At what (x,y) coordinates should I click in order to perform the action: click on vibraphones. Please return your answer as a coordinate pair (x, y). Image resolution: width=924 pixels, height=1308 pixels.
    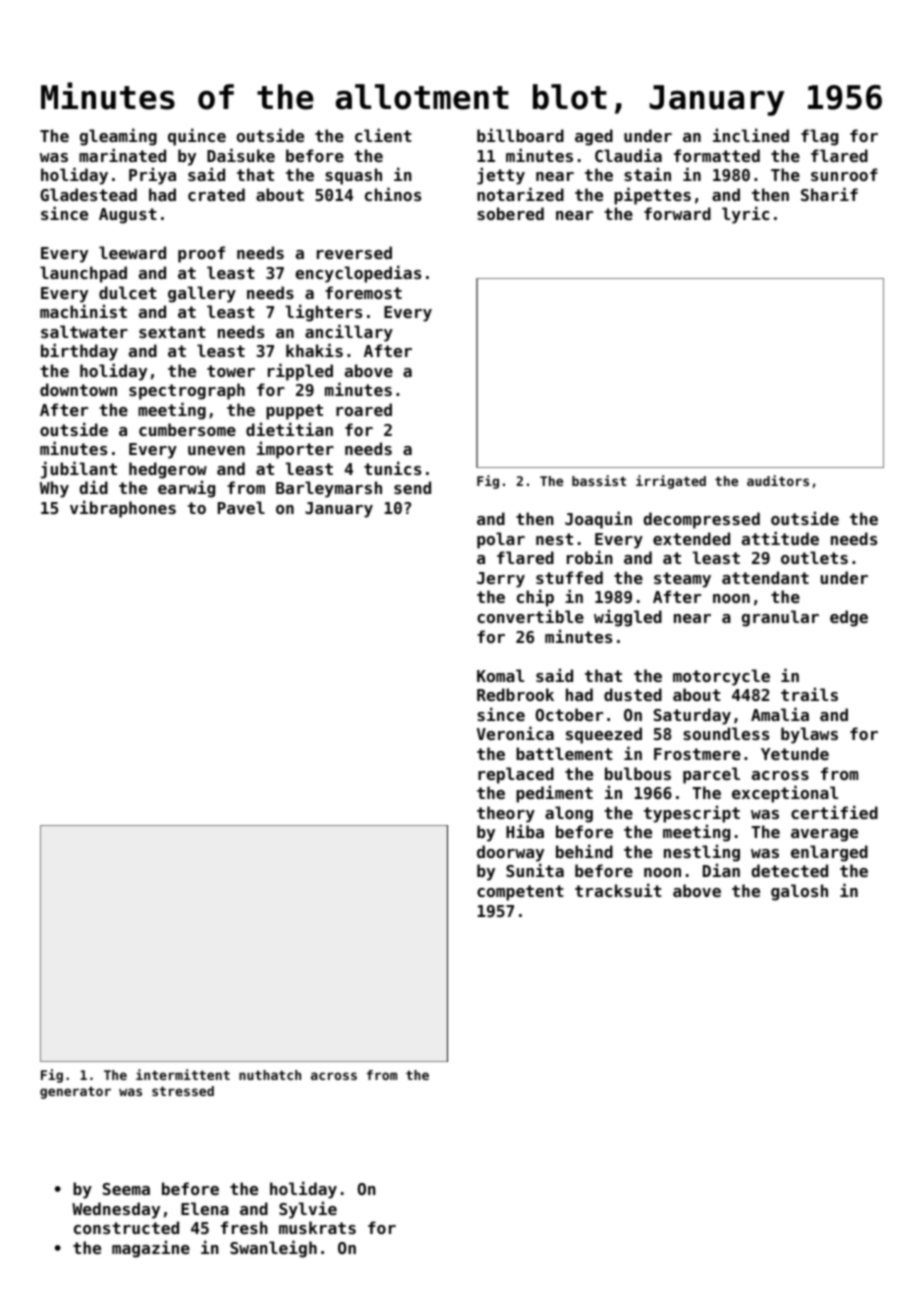
    Looking at the image, I should click on (123, 509).
